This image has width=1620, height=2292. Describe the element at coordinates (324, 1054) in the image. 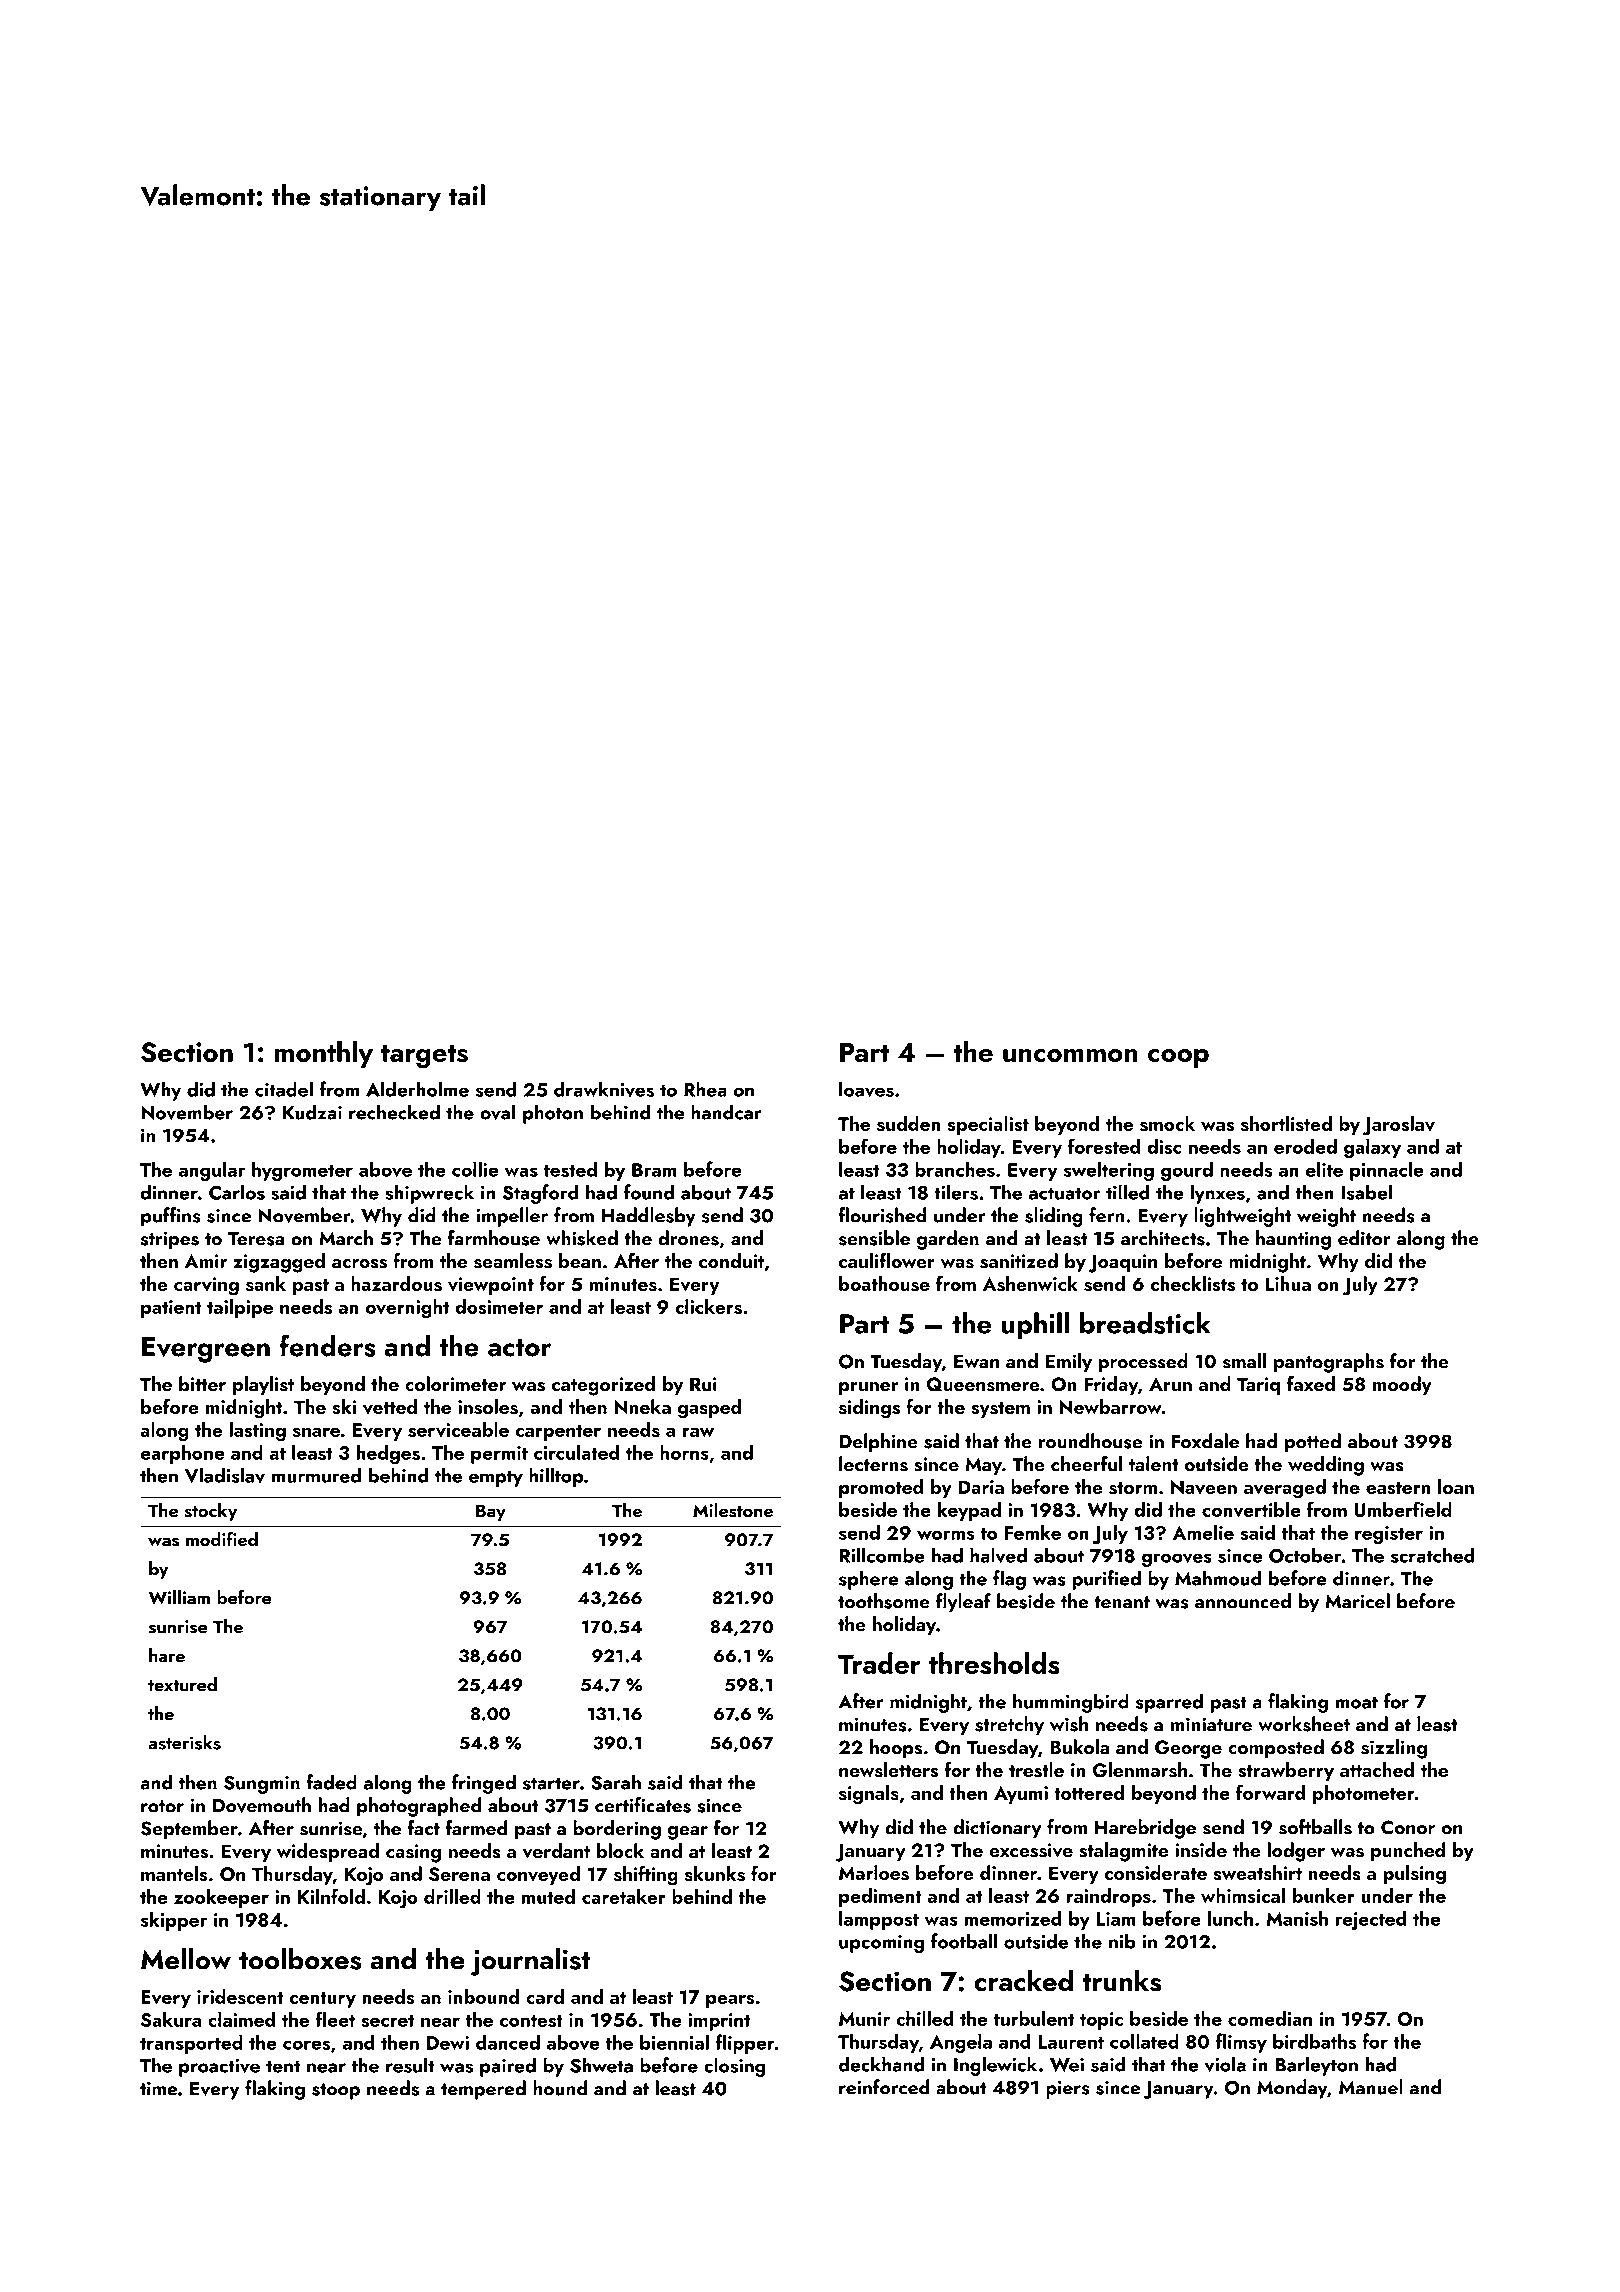

I see `monthly` at that location.
